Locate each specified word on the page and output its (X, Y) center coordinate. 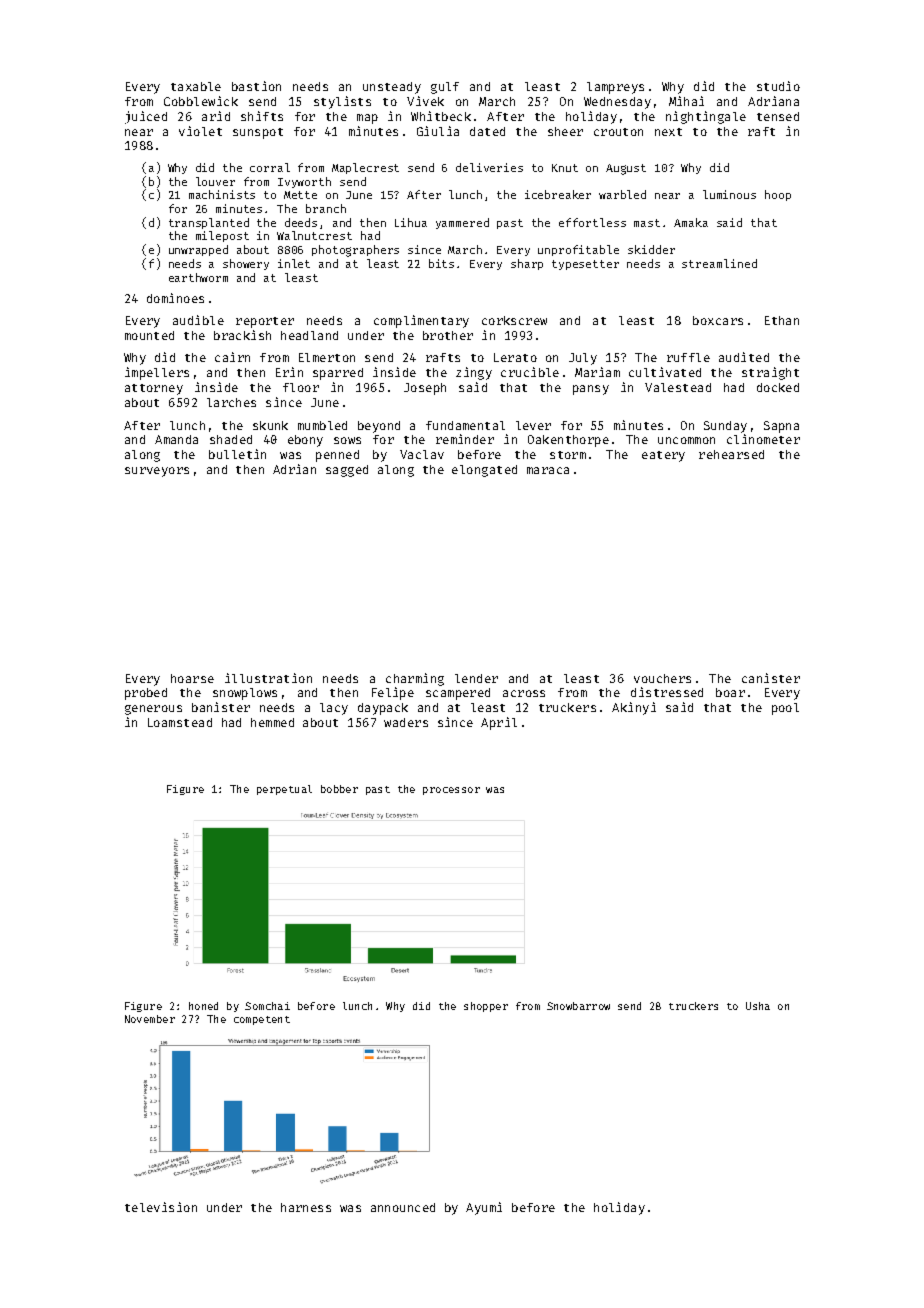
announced (403, 1207)
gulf (445, 88)
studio (778, 86)
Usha (758, 1006)
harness (306, 1207)
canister (771, 678)
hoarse (192, 678)
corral (270, 167)
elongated (484, 471)
